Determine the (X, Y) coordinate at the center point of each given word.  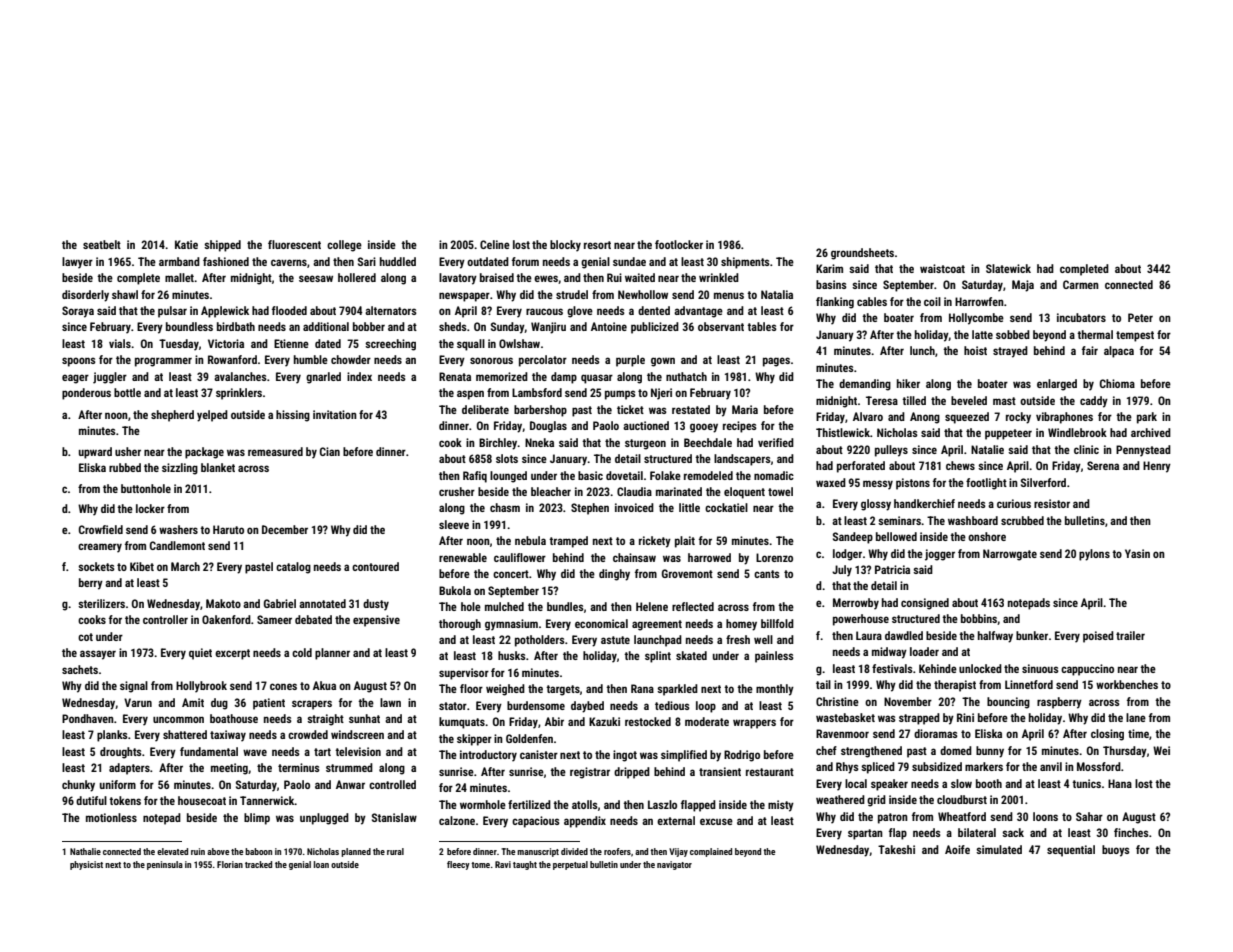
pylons (1094, 555)
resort (597, 245)
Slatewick (1008, 268)
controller (165, 619)
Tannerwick (267, 800)
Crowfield (101, 529)
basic (590, 475)
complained (711, 852)
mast (1004, 401)
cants (767, 574)
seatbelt (102, 244)
